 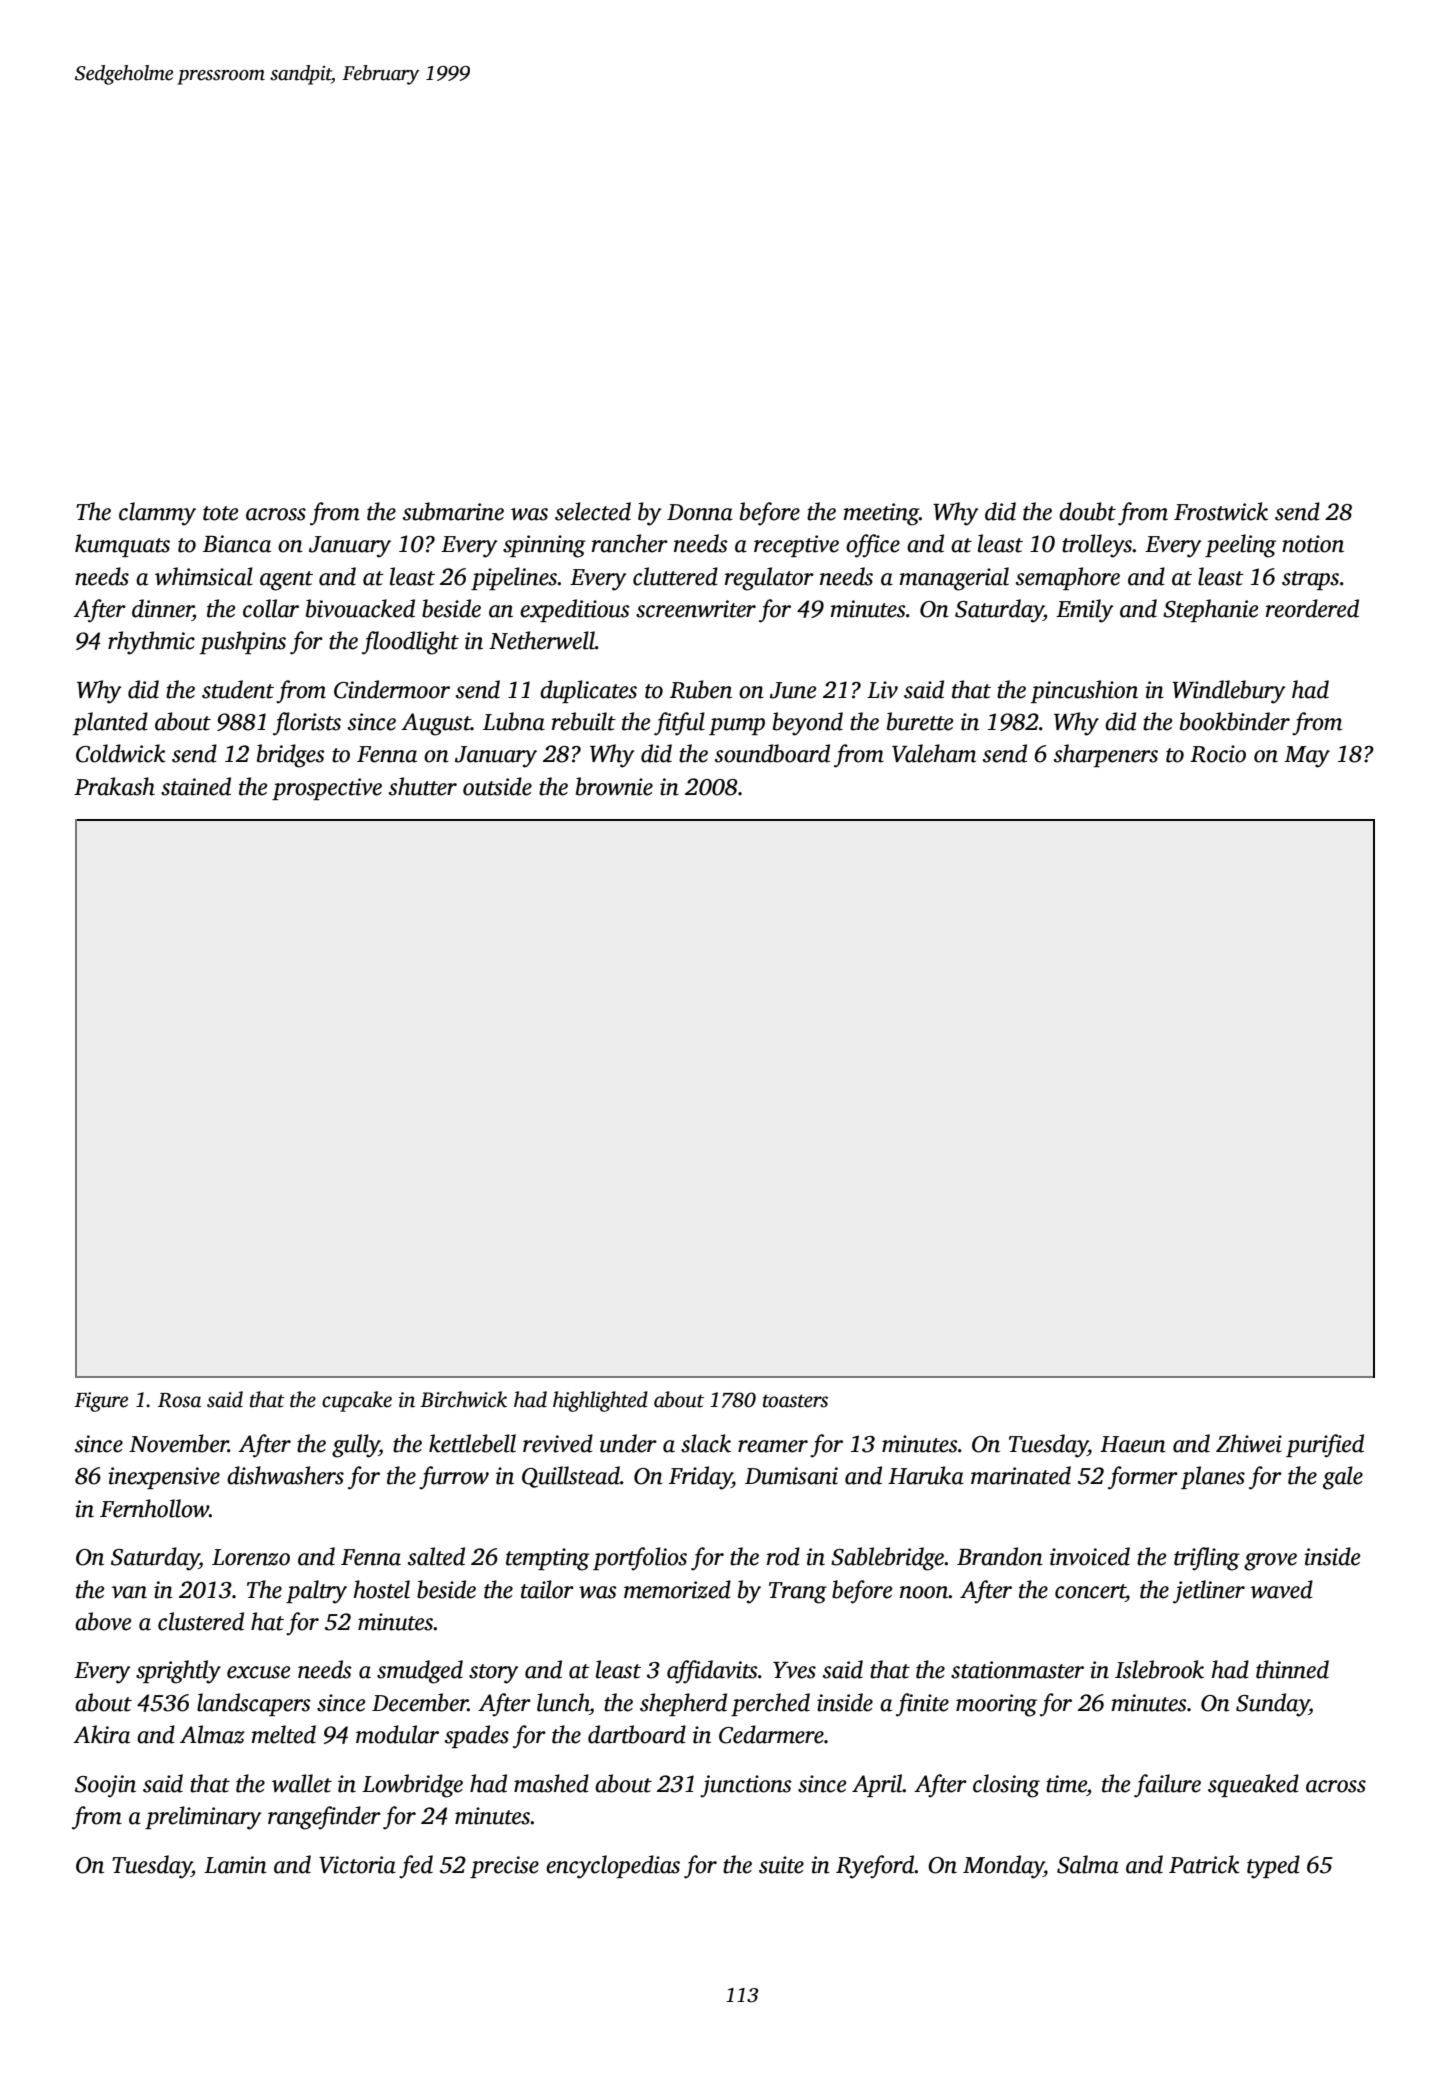 What do you see at coordinates (600, 1401) in the screenshot?
I see `highlighted` at bounding box center [600, 1401].
